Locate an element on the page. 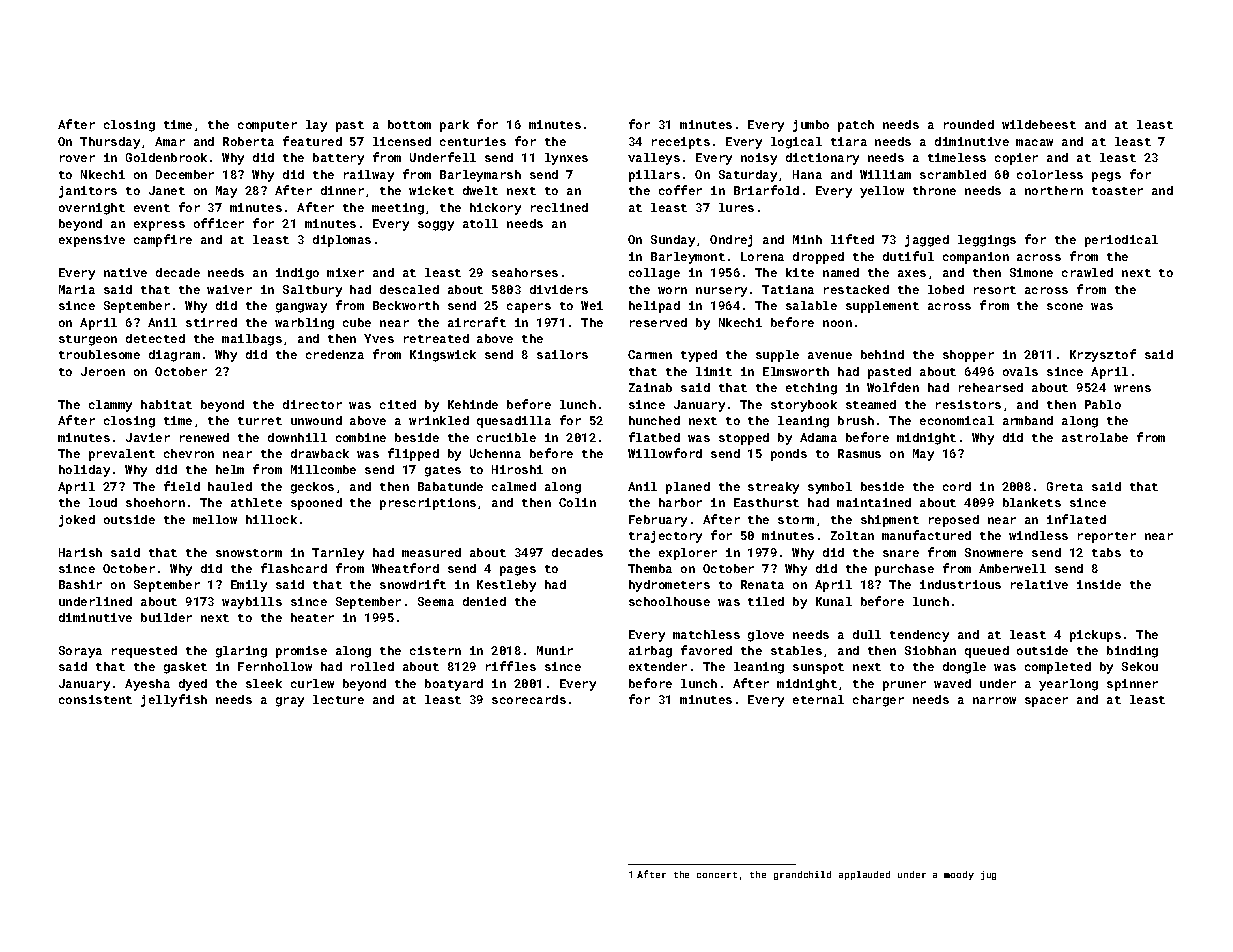  Millcombe is located at coordinates (323, 469).
